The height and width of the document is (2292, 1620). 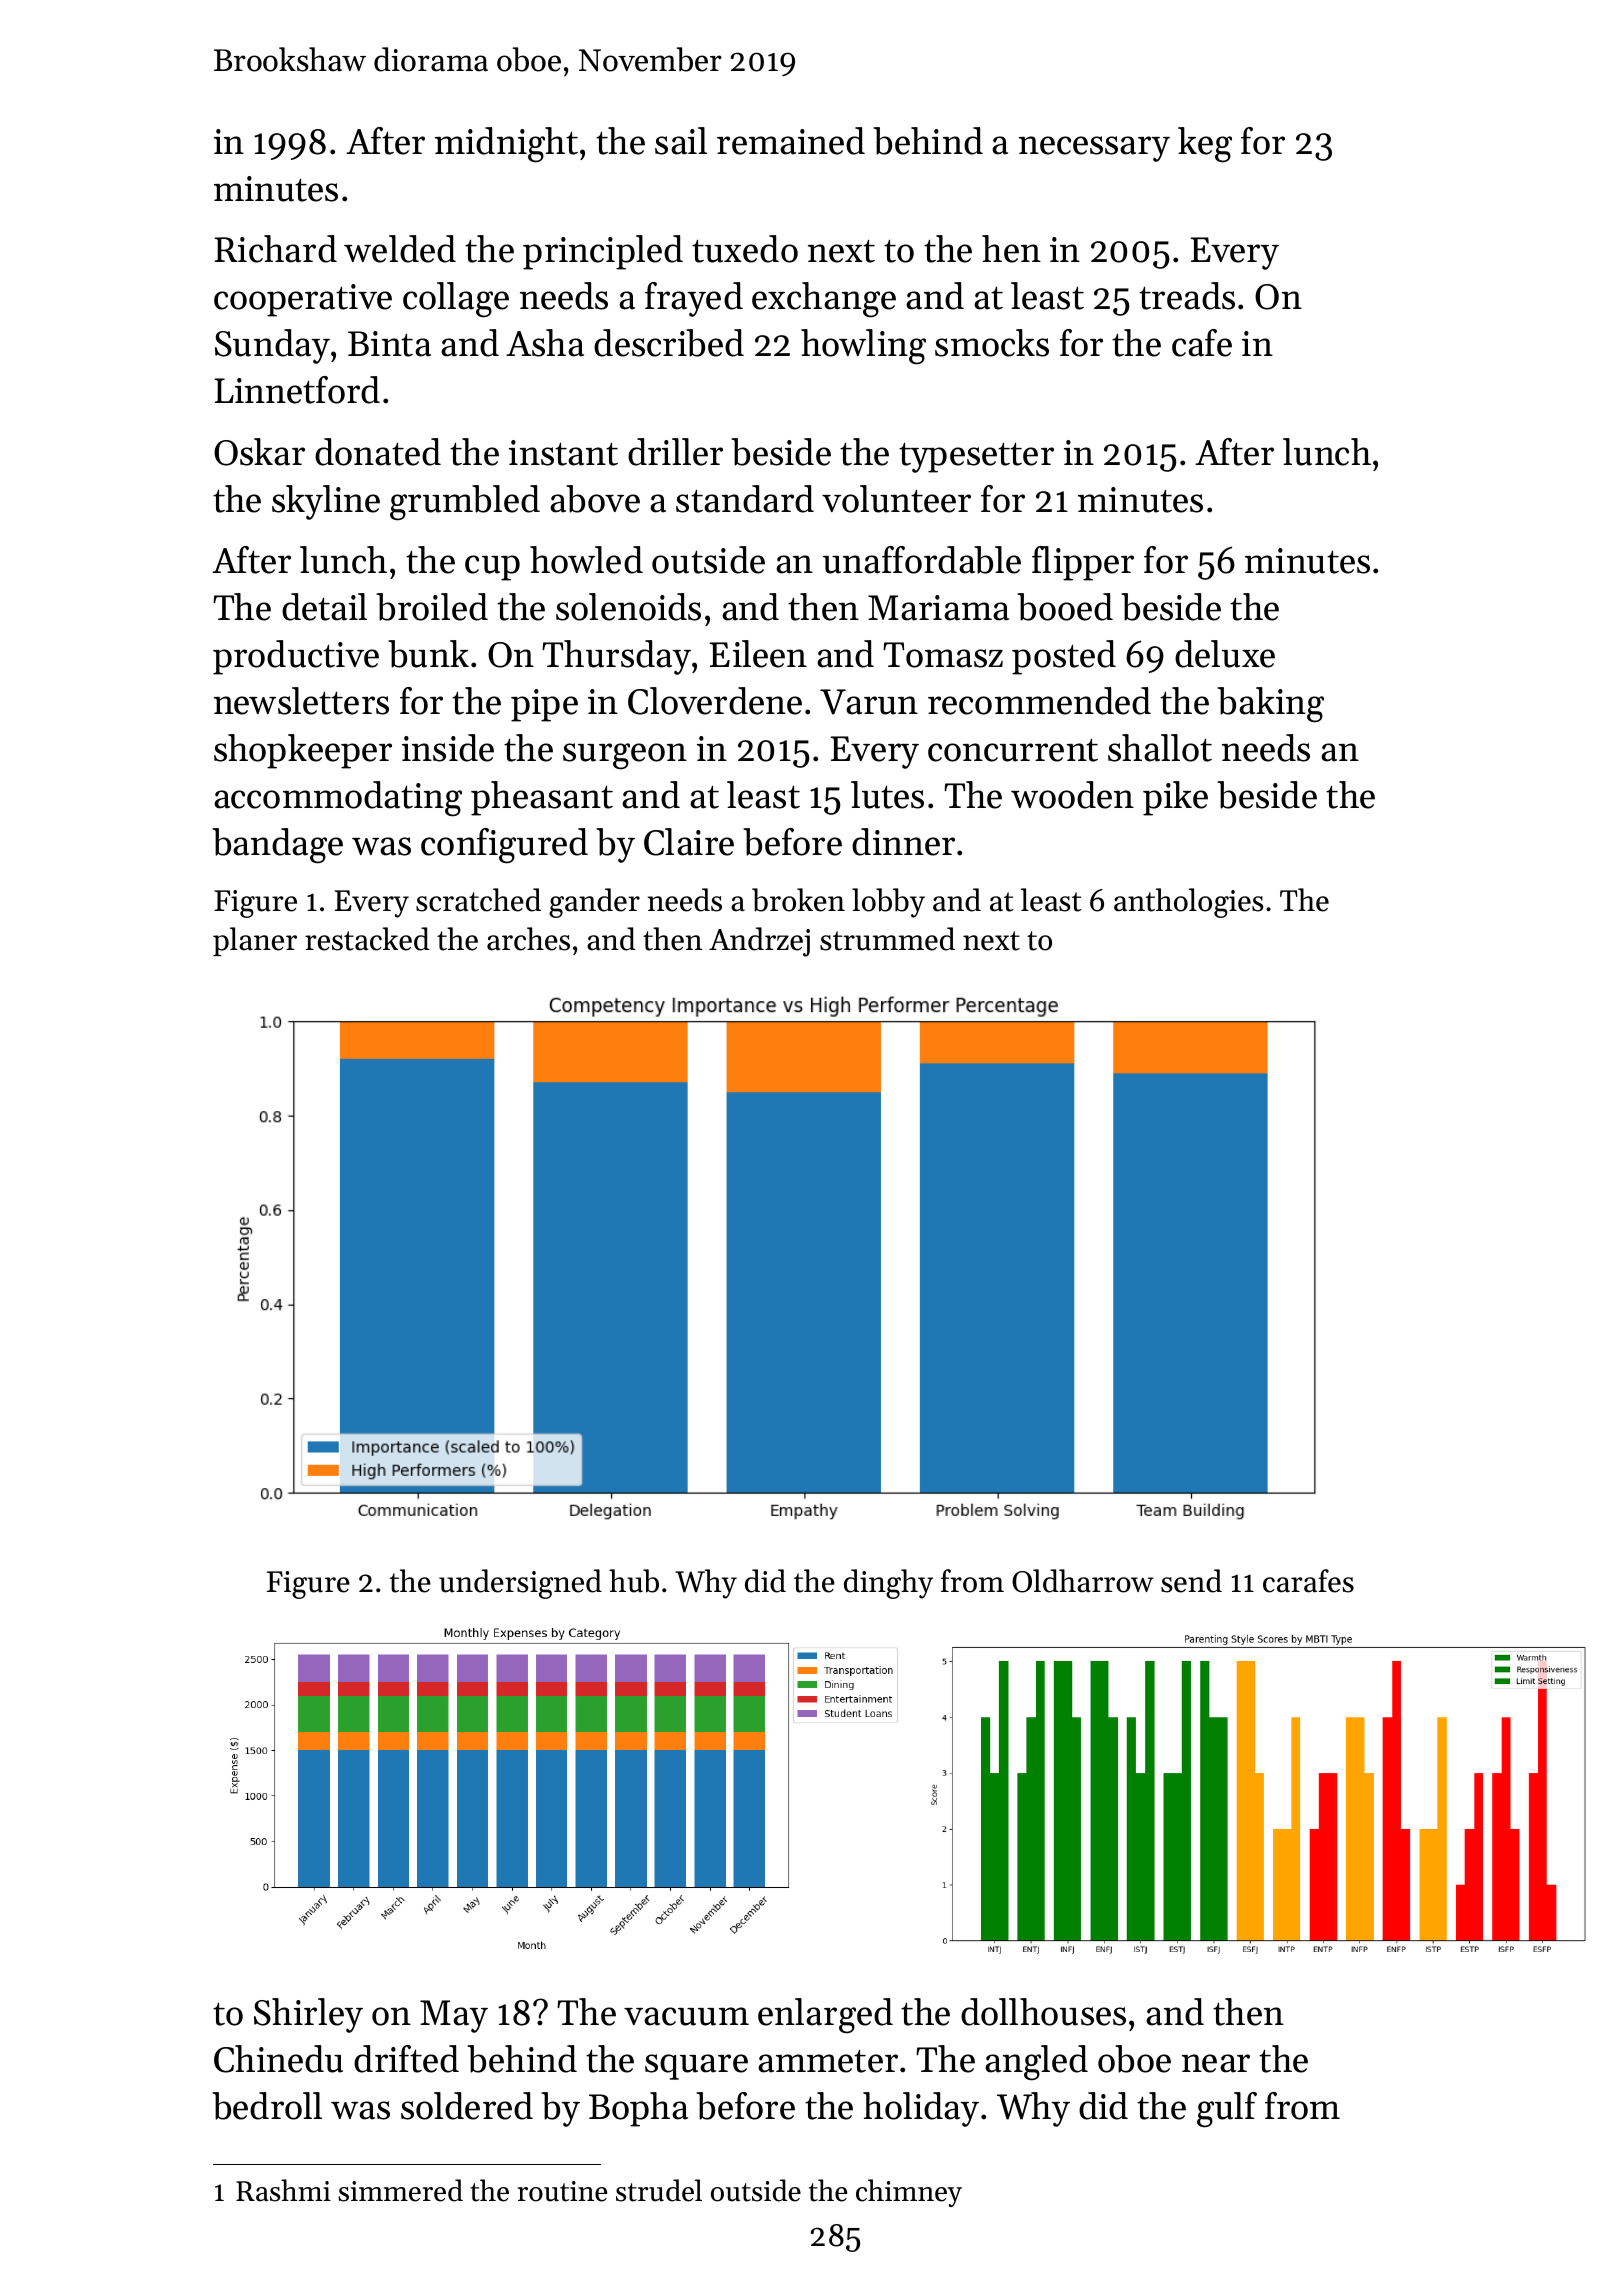 I want to click on simmered, so click(x=400, y=2190).
